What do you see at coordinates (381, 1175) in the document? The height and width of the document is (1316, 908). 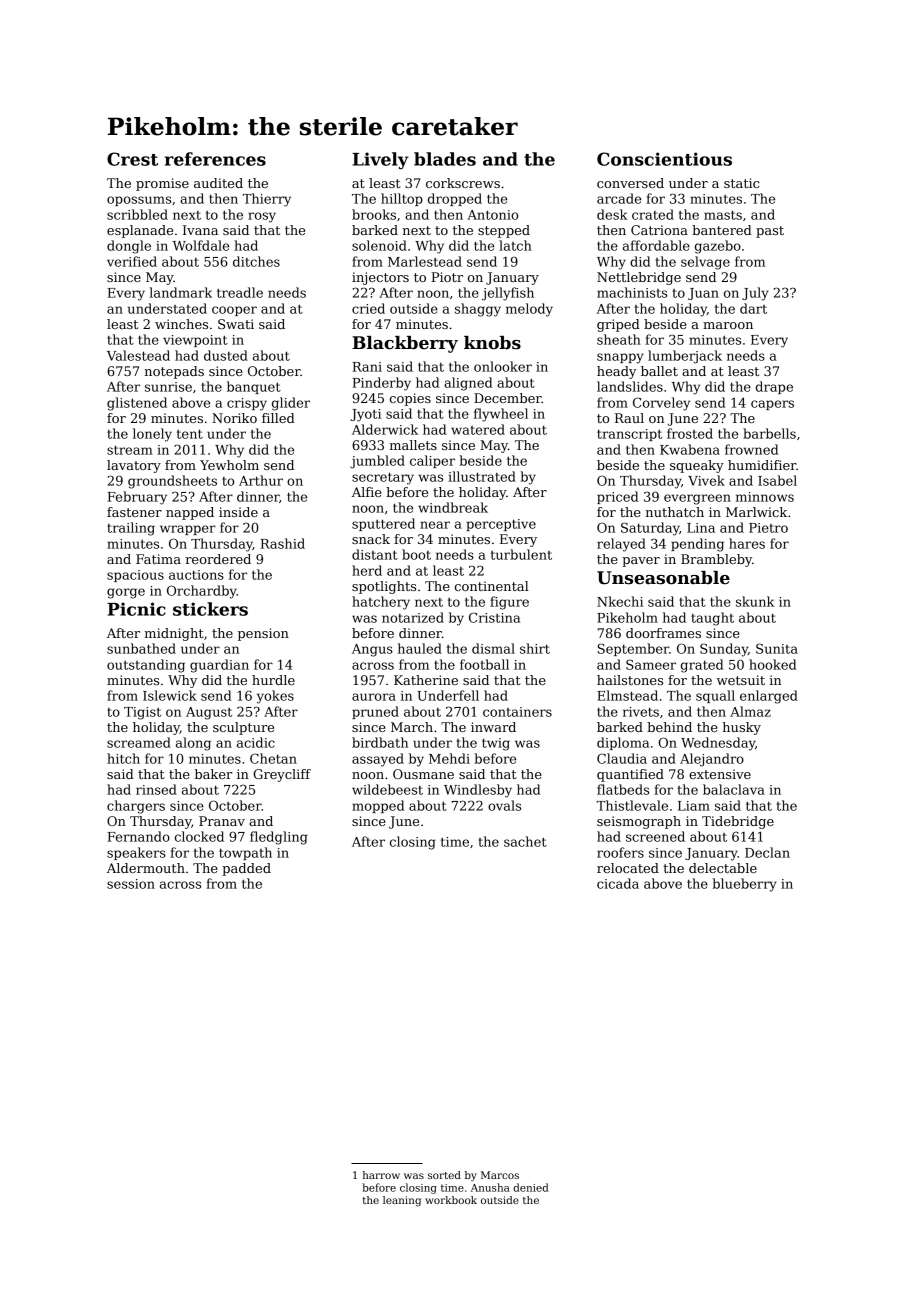 I see `harrow` at bounding box center [381, 1175].
